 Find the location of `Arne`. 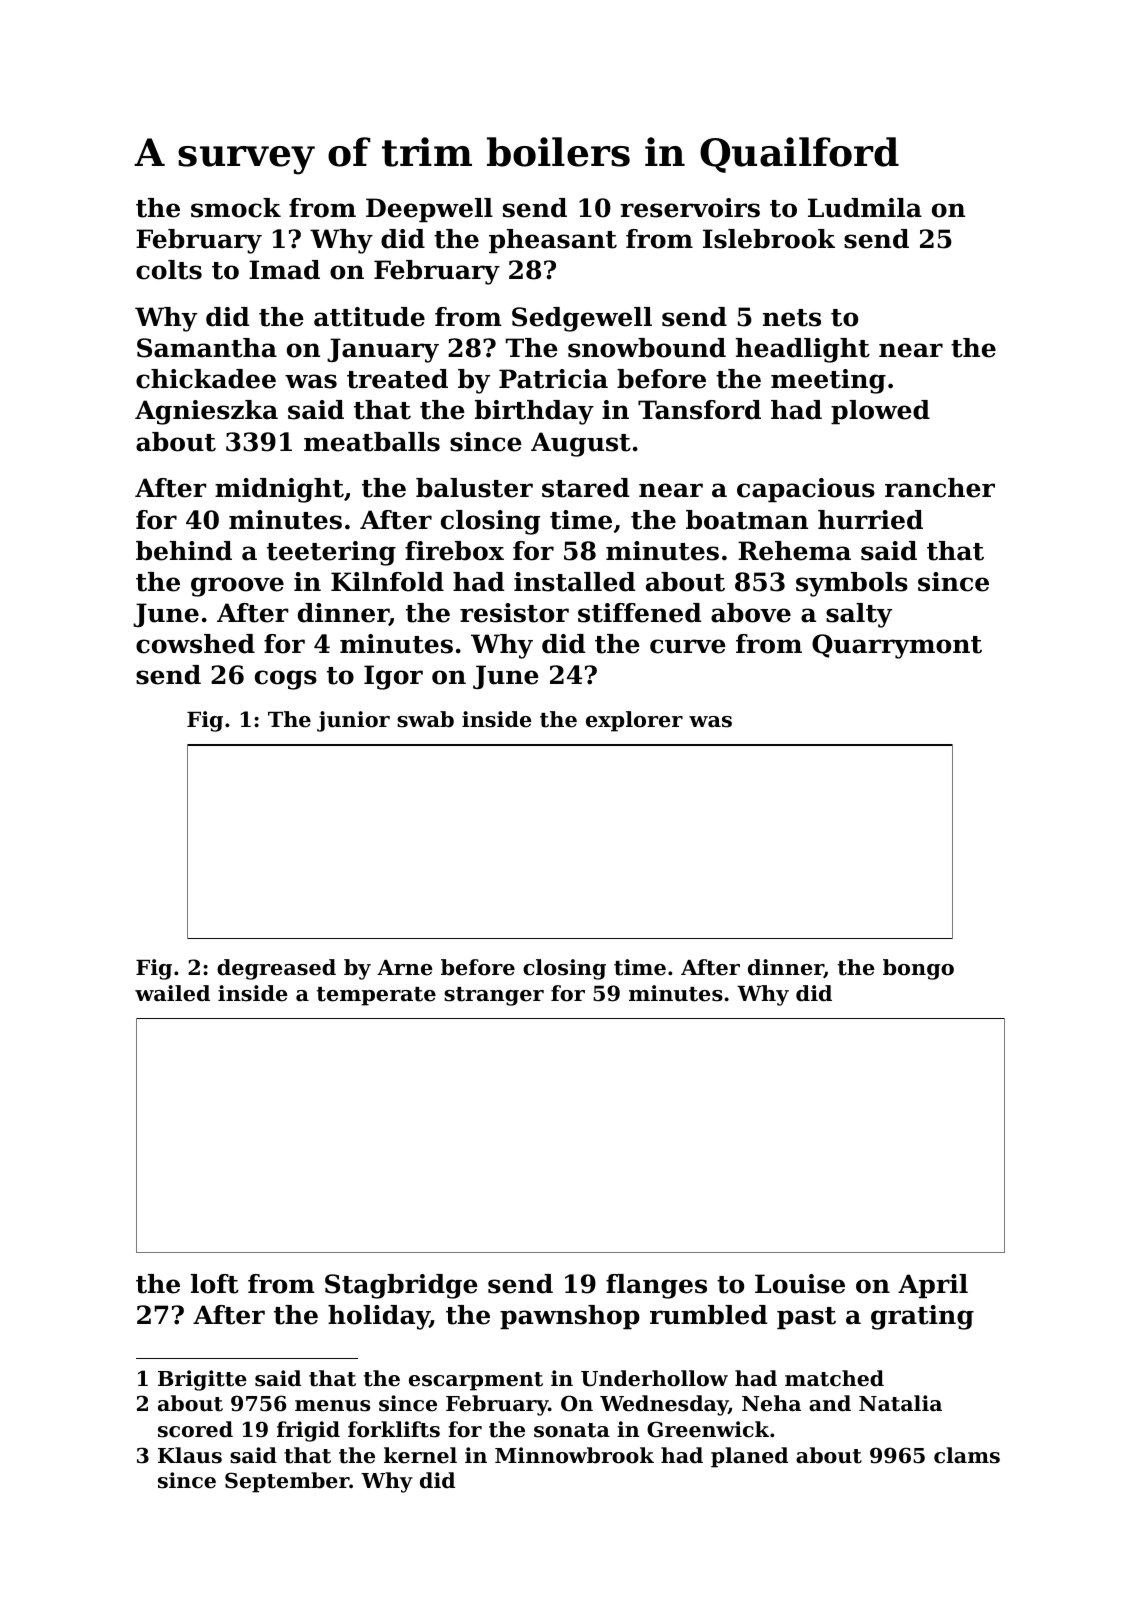

Arne is located at coordinates (405, 968).
